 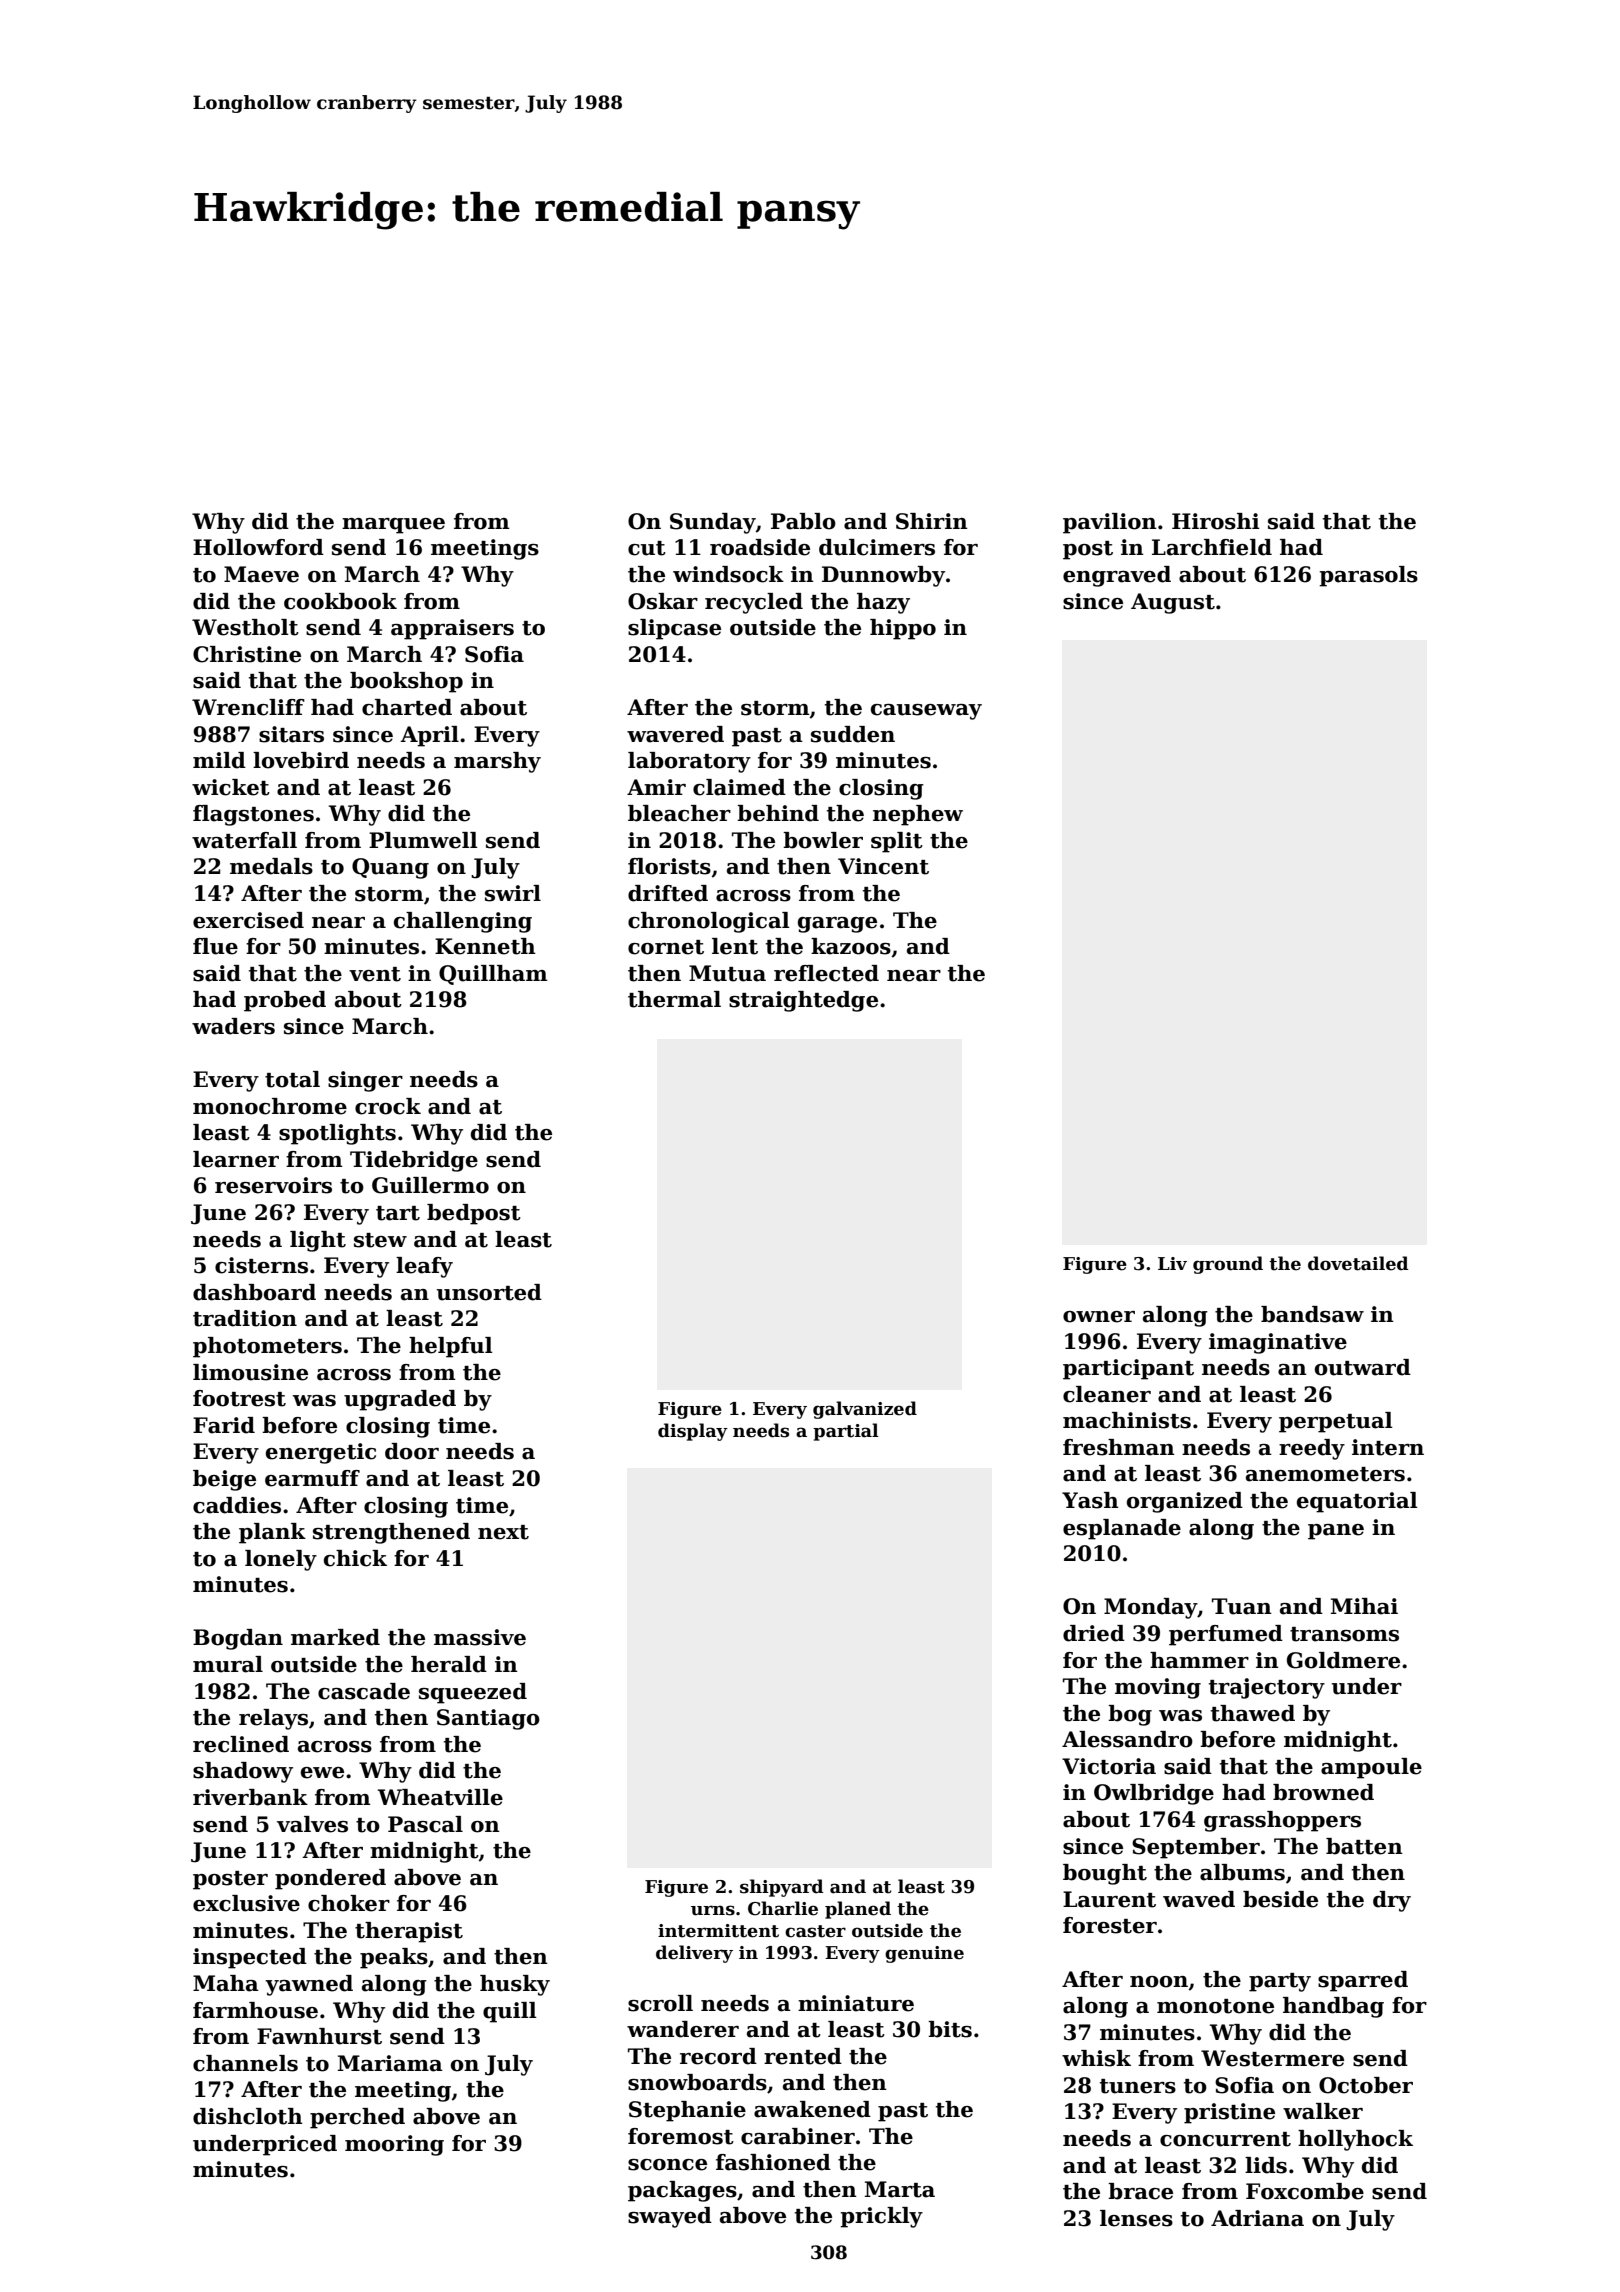 What do you see at coordinates (670, 2217) in the document?
I see `swayed` at bounding box center [670, 2217].
